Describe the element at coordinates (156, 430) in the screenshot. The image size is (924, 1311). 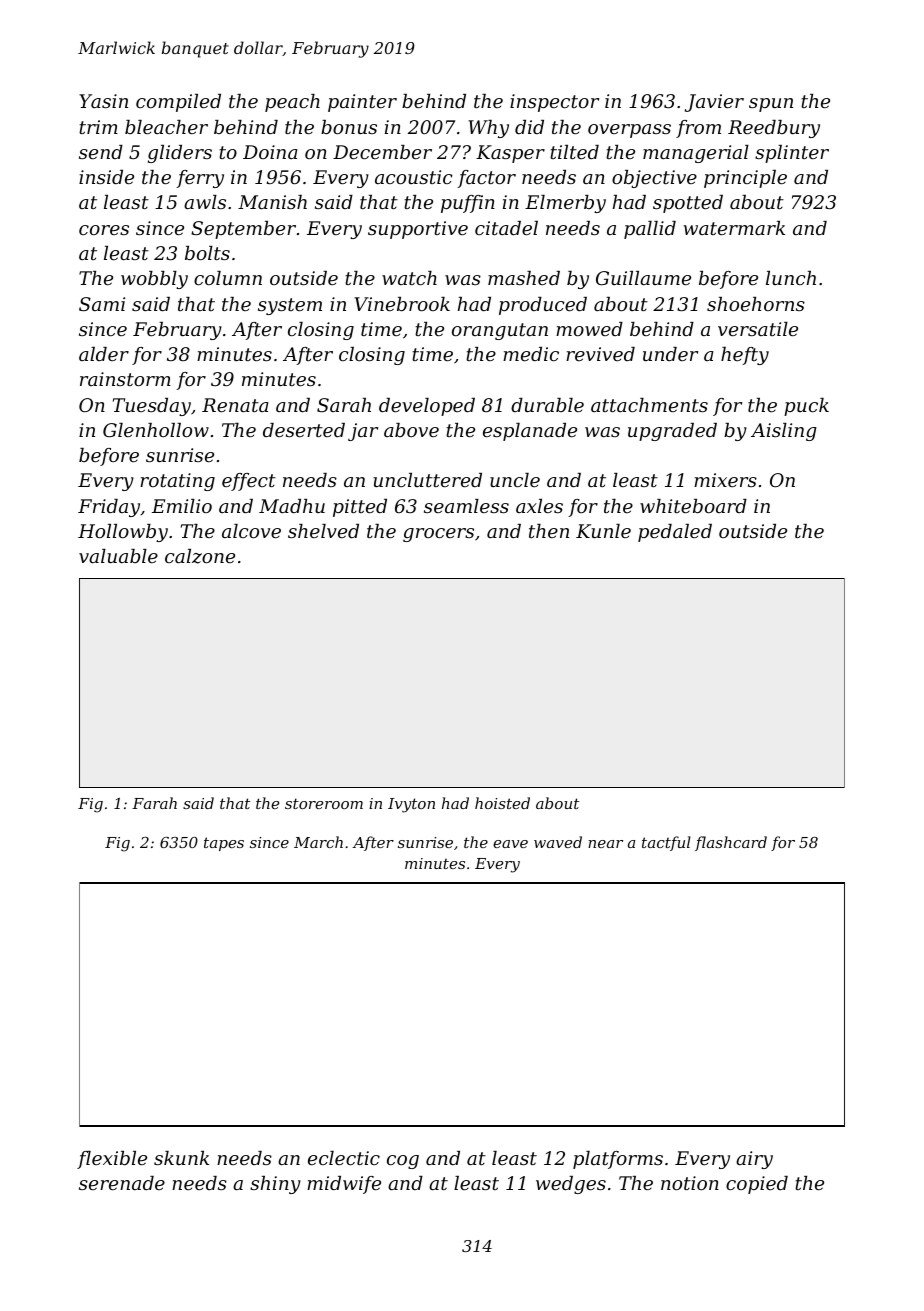
I see `Glenhollow` at that location.
